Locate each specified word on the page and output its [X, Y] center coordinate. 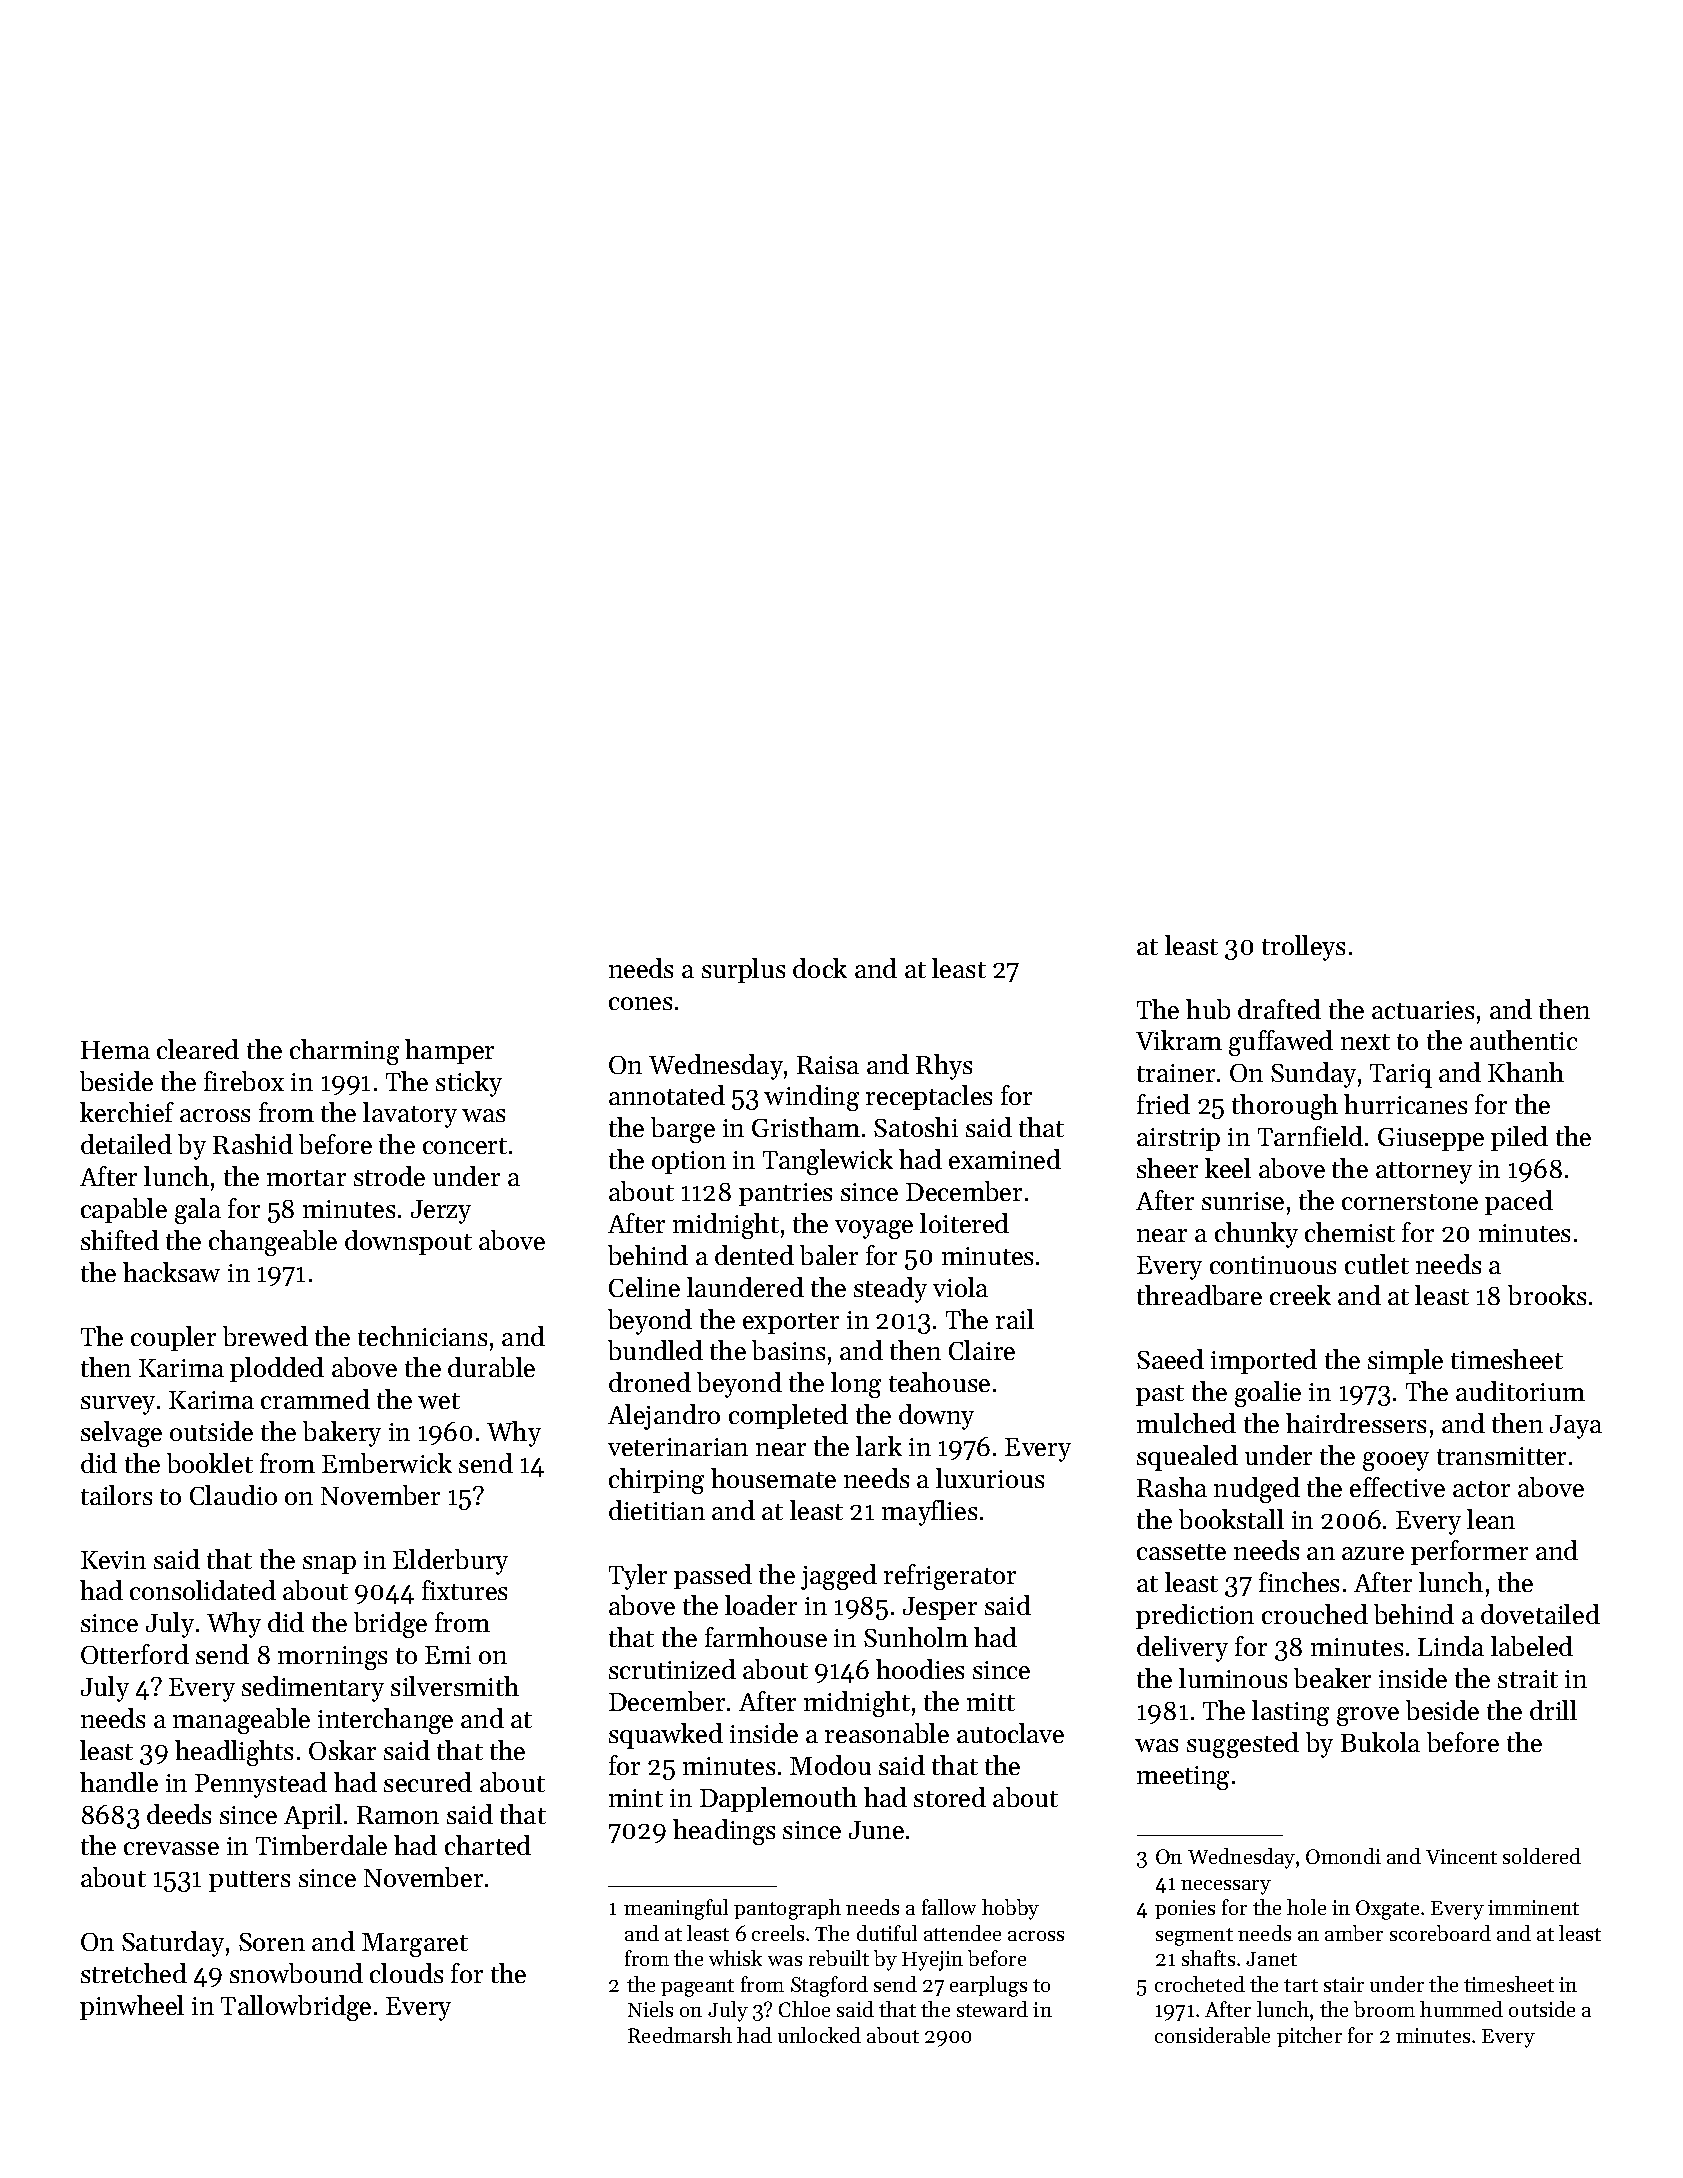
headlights [234, 1753]
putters [249, 1881]
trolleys [1303, 948]
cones [640, 1003]
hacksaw [171, 1272]
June [876, 1830]
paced [1519, 1202]
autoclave [1010, 1733]
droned [650, 1382]
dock [820, 968]
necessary [1226, 1887]
